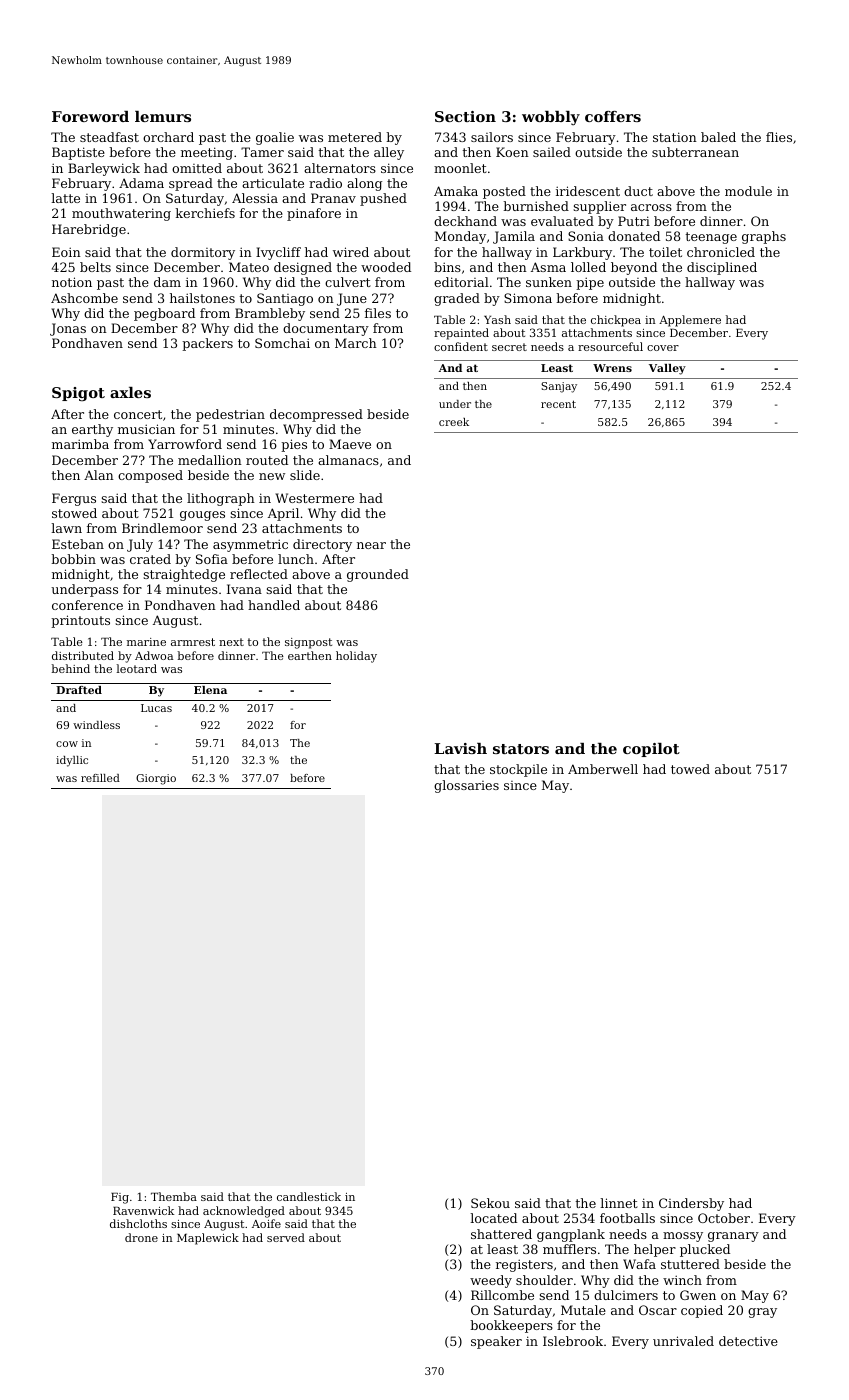 Image resolution: width=849 pixels, height=1400 pixels. Describe the element at coordinates (156, 779) in the screenshot. I see `Giorgio` at that location.
